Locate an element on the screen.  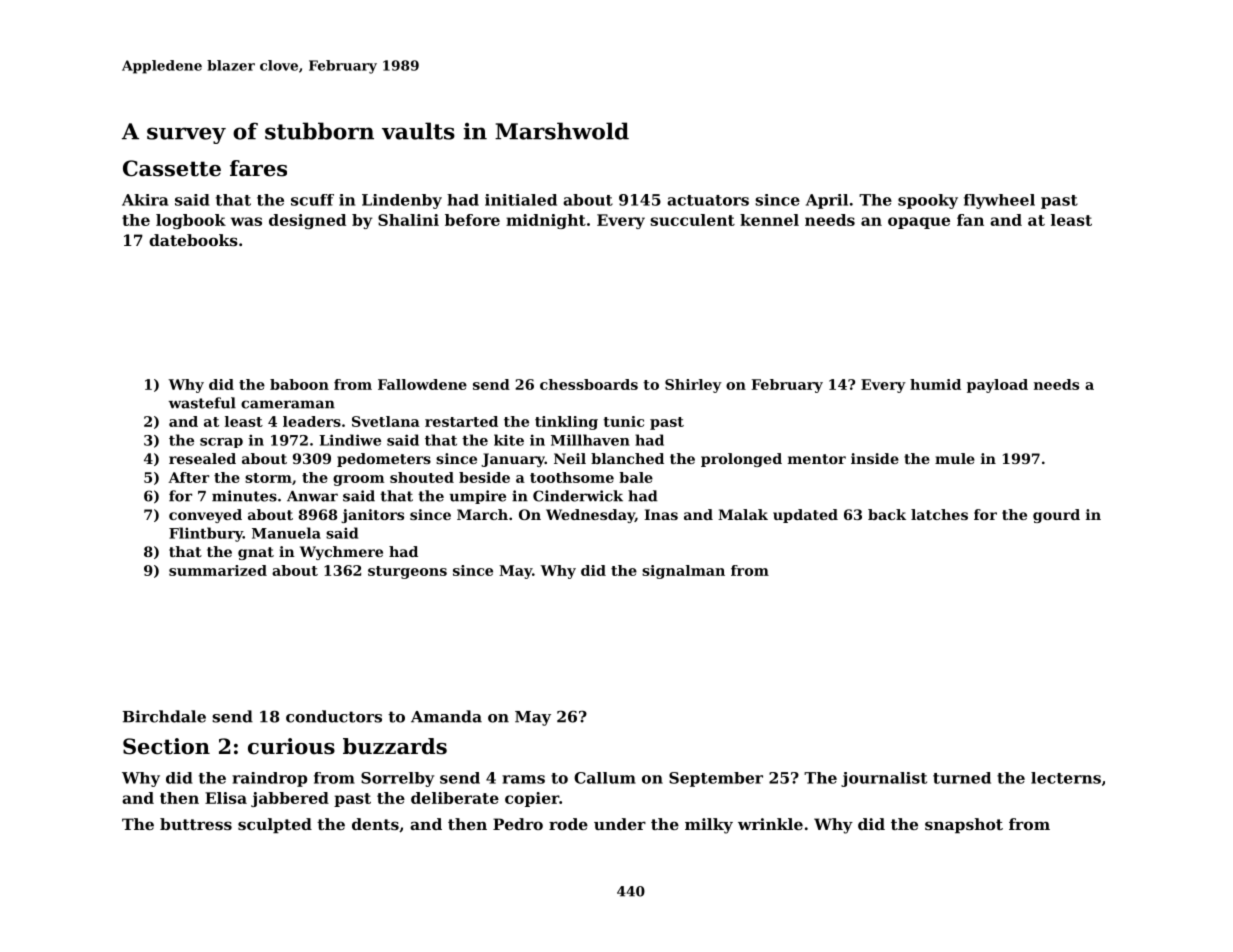
Callum is located at coordinates (605, 778).
